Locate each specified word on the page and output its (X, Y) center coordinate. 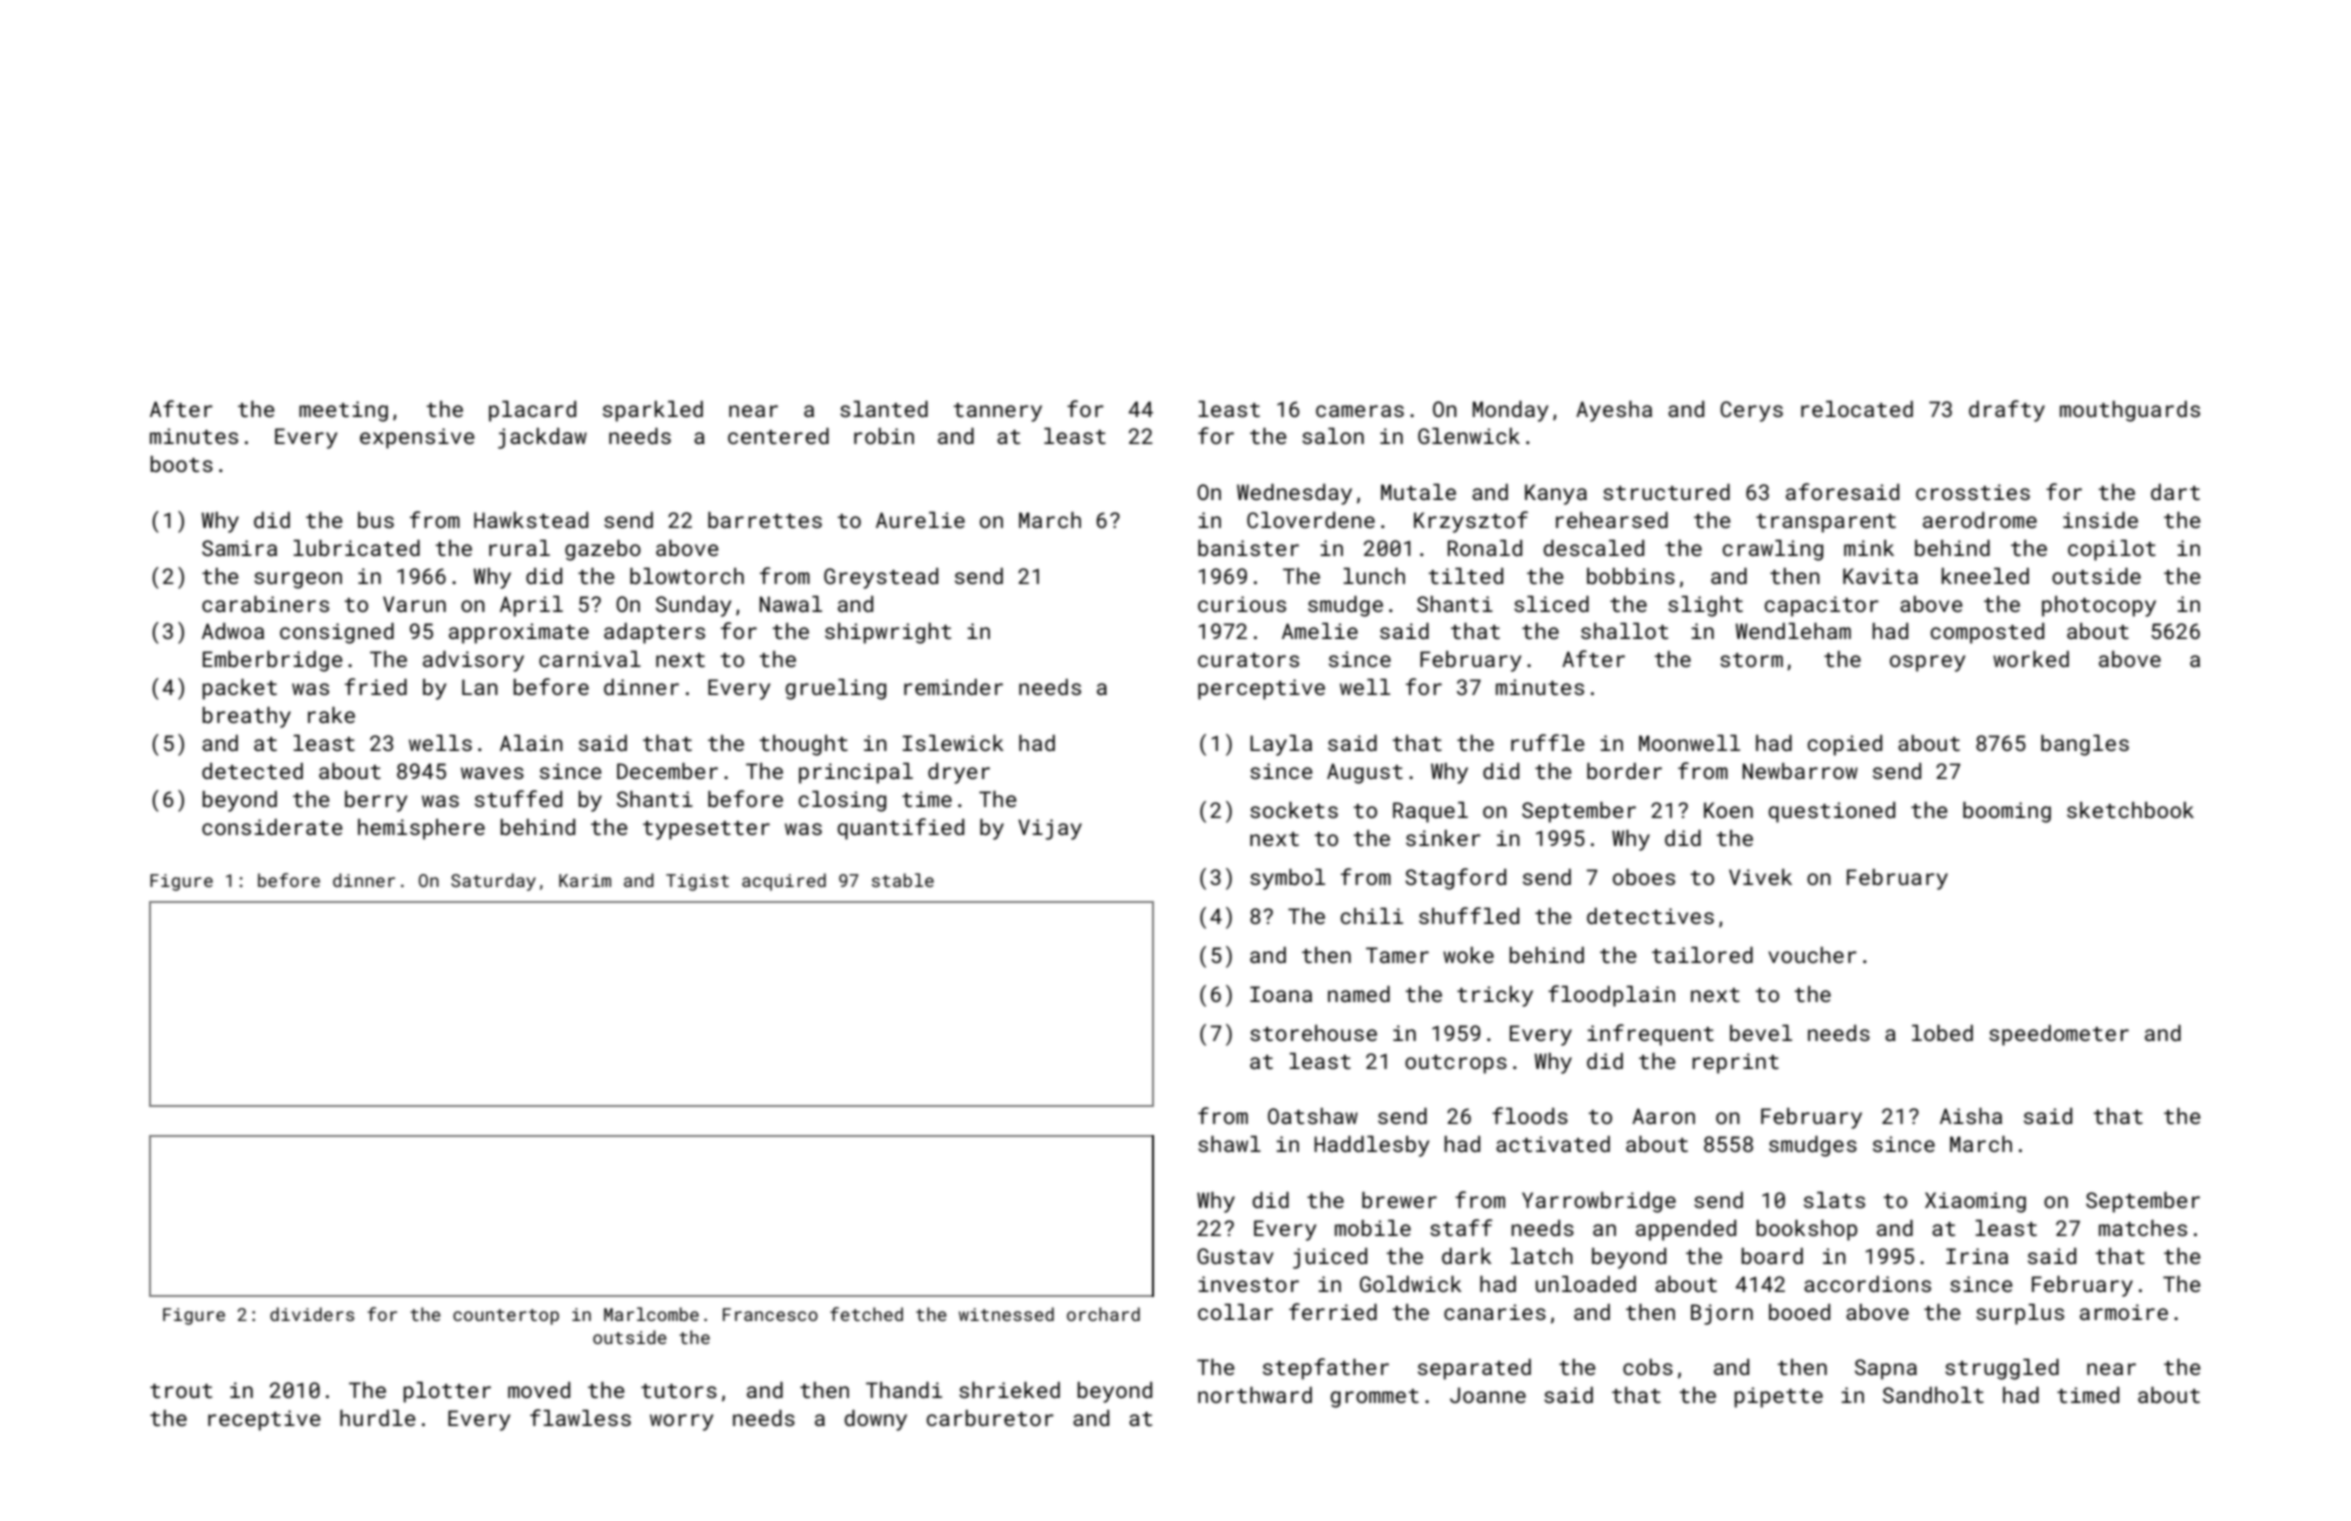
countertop (506, 1317)
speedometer (2059, 1035)
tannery (997, 412)
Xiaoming (1975, 1202)
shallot (1624, 631)
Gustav (1235, 1256)
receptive (264, 1420)
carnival (590, 659)
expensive (417, 438)
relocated (1857, 409)
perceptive (1261, 689)
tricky (1495, 996)
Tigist (697, 882)
